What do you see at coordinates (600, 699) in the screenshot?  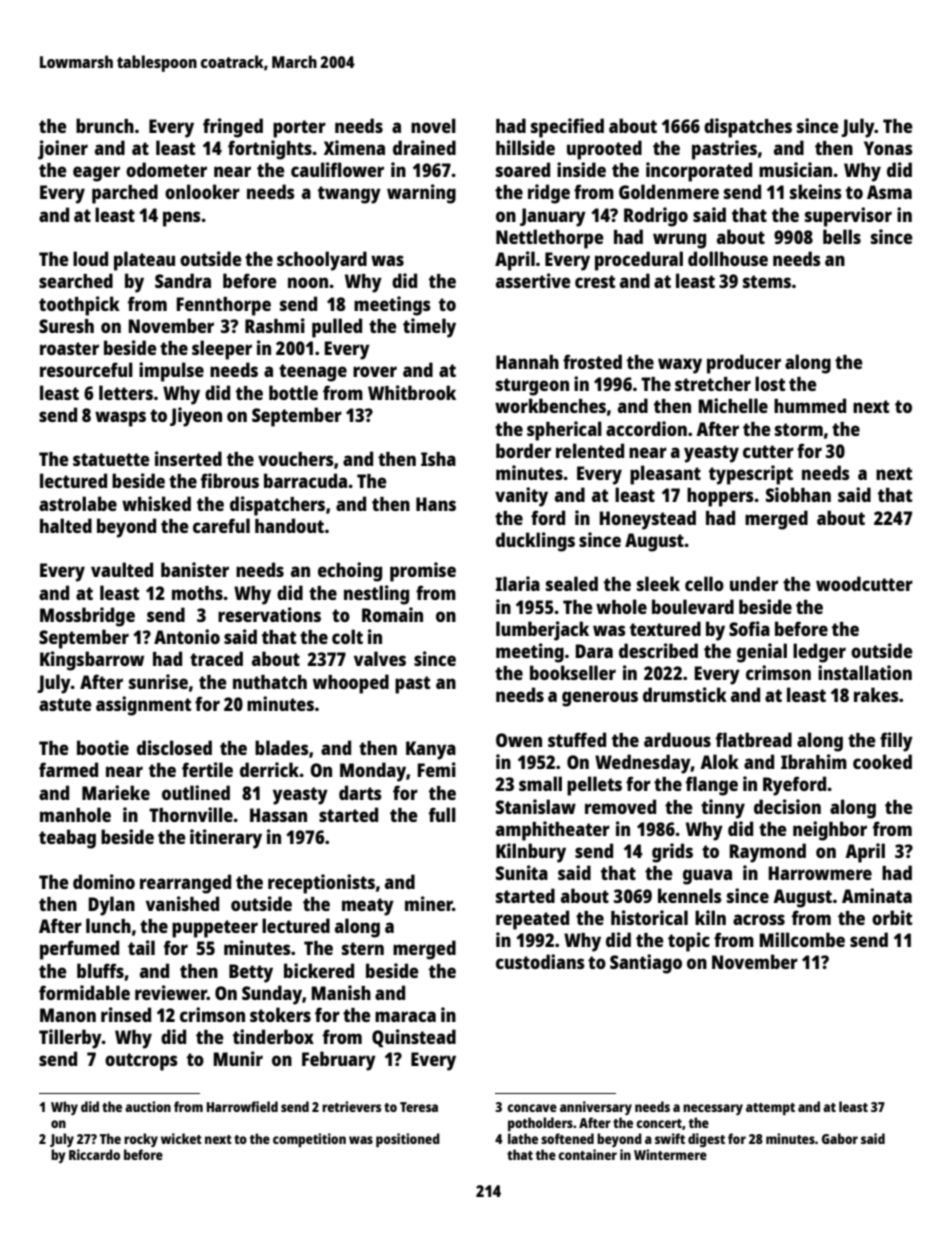 I see `generous` at bounding box center [600, 699].
